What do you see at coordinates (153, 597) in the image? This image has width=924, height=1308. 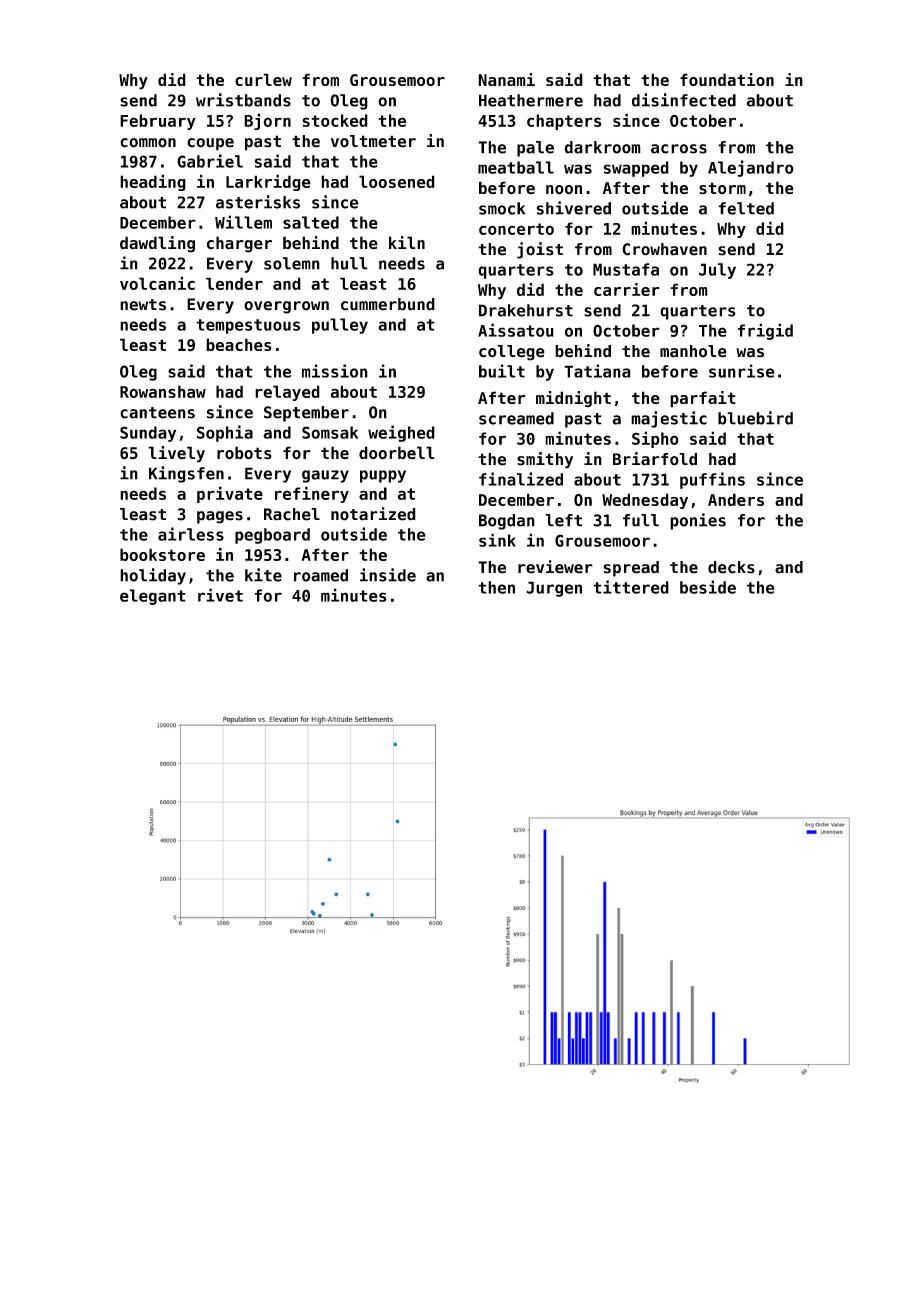 I see `elegant` at bounding box center [153, 597].
